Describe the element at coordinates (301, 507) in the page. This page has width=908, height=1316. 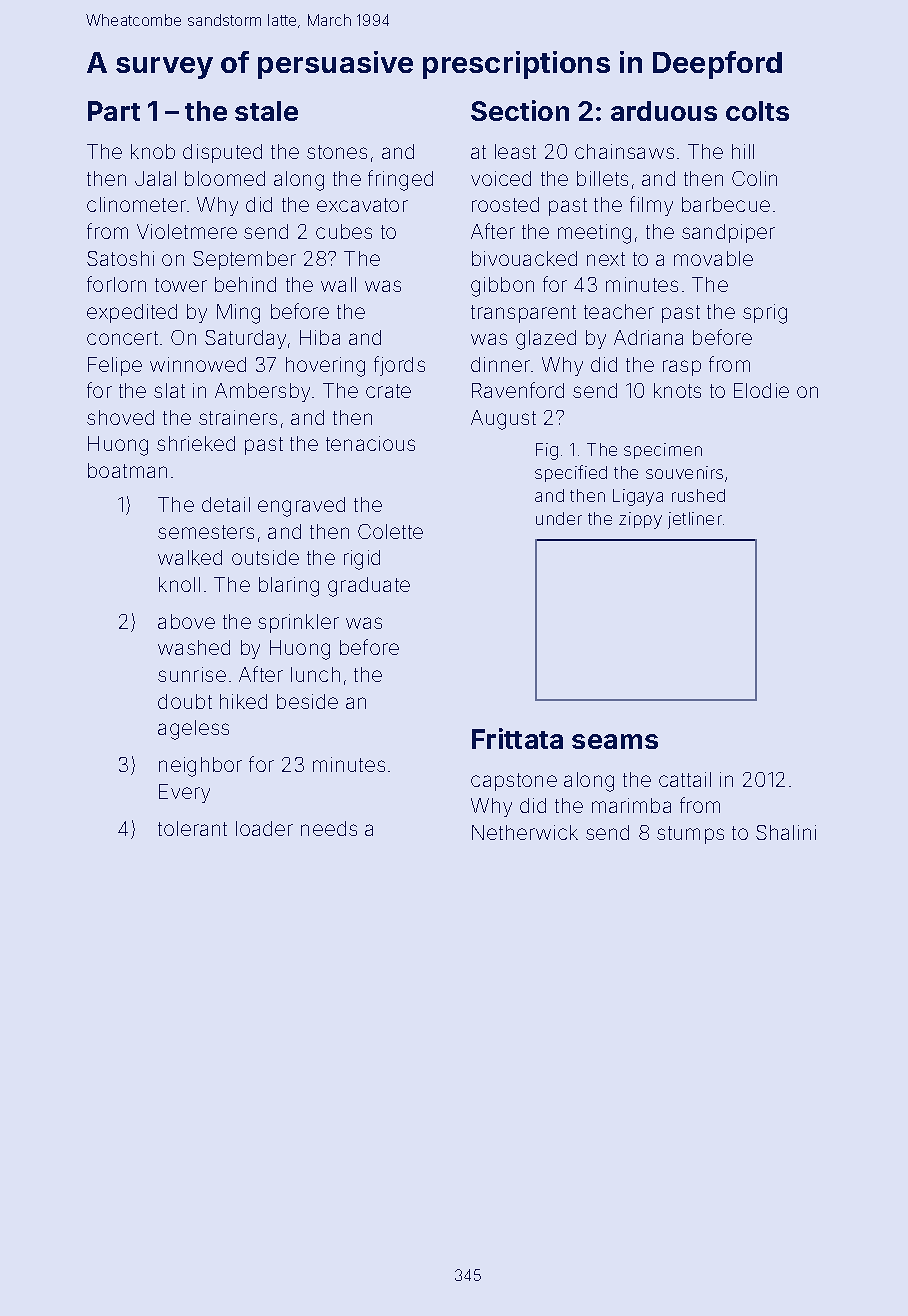
I see `engraved` at that location.
